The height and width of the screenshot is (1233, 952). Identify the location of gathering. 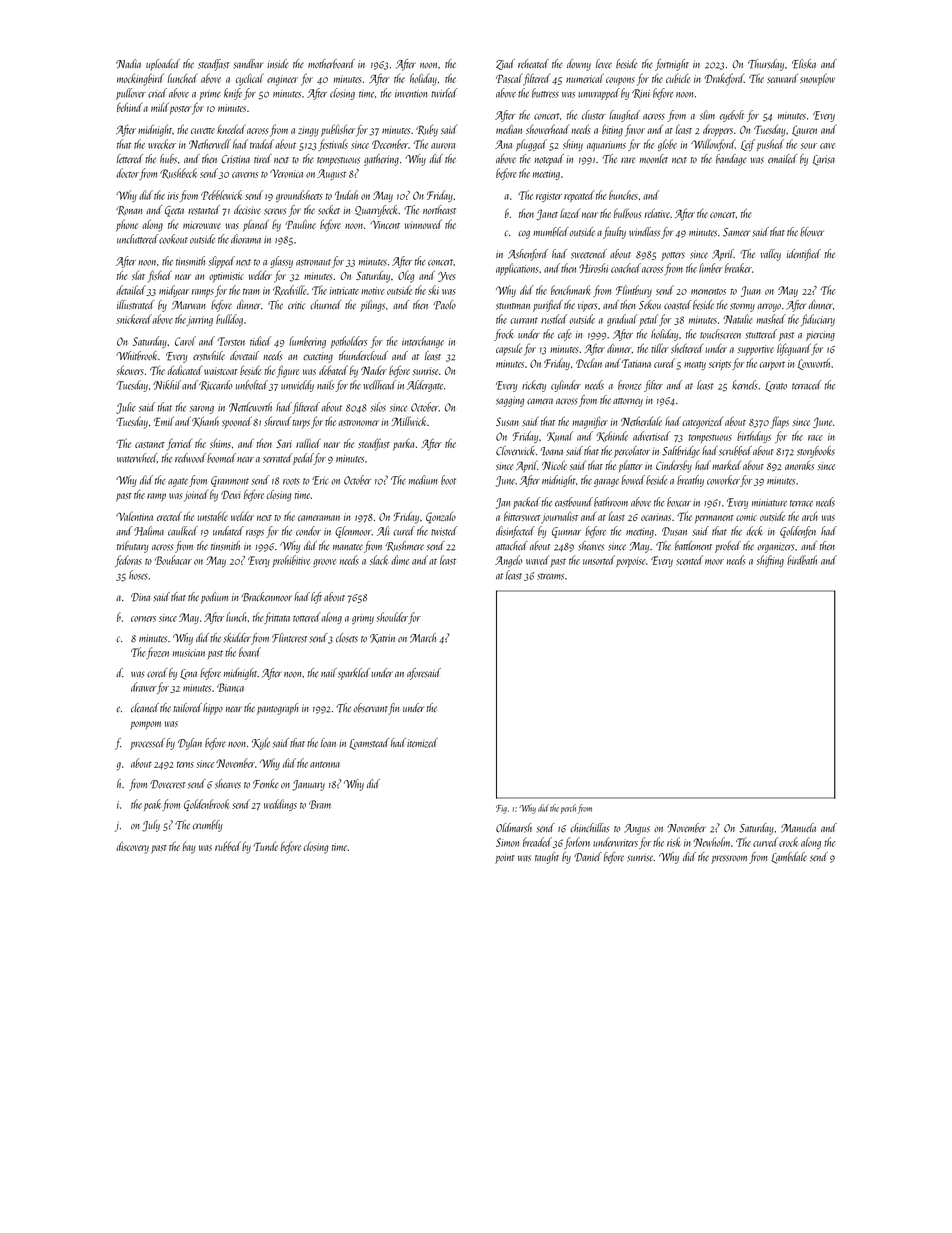
(381, 160).
